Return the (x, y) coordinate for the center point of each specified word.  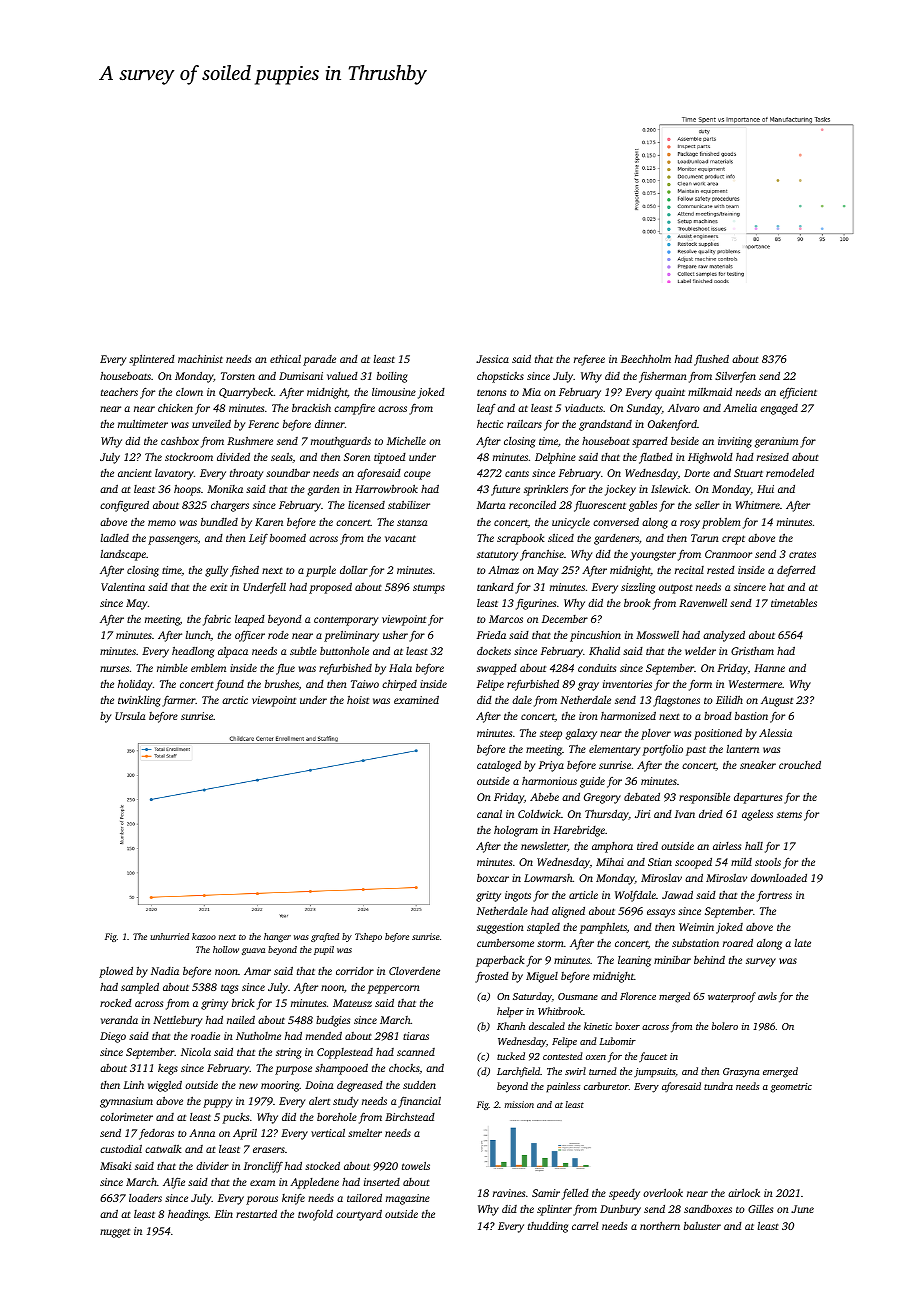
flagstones (676, 701)
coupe (417, 475)
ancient (135, 473)
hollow (226, 949)
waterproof (732, 997)
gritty (488, 896)
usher (395, 635)
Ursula (130, 716)
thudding (548, 1227)
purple (321, 571)
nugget (115, 1233)
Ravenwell (703, 603)
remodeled (790, 473)
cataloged (499, 766)
